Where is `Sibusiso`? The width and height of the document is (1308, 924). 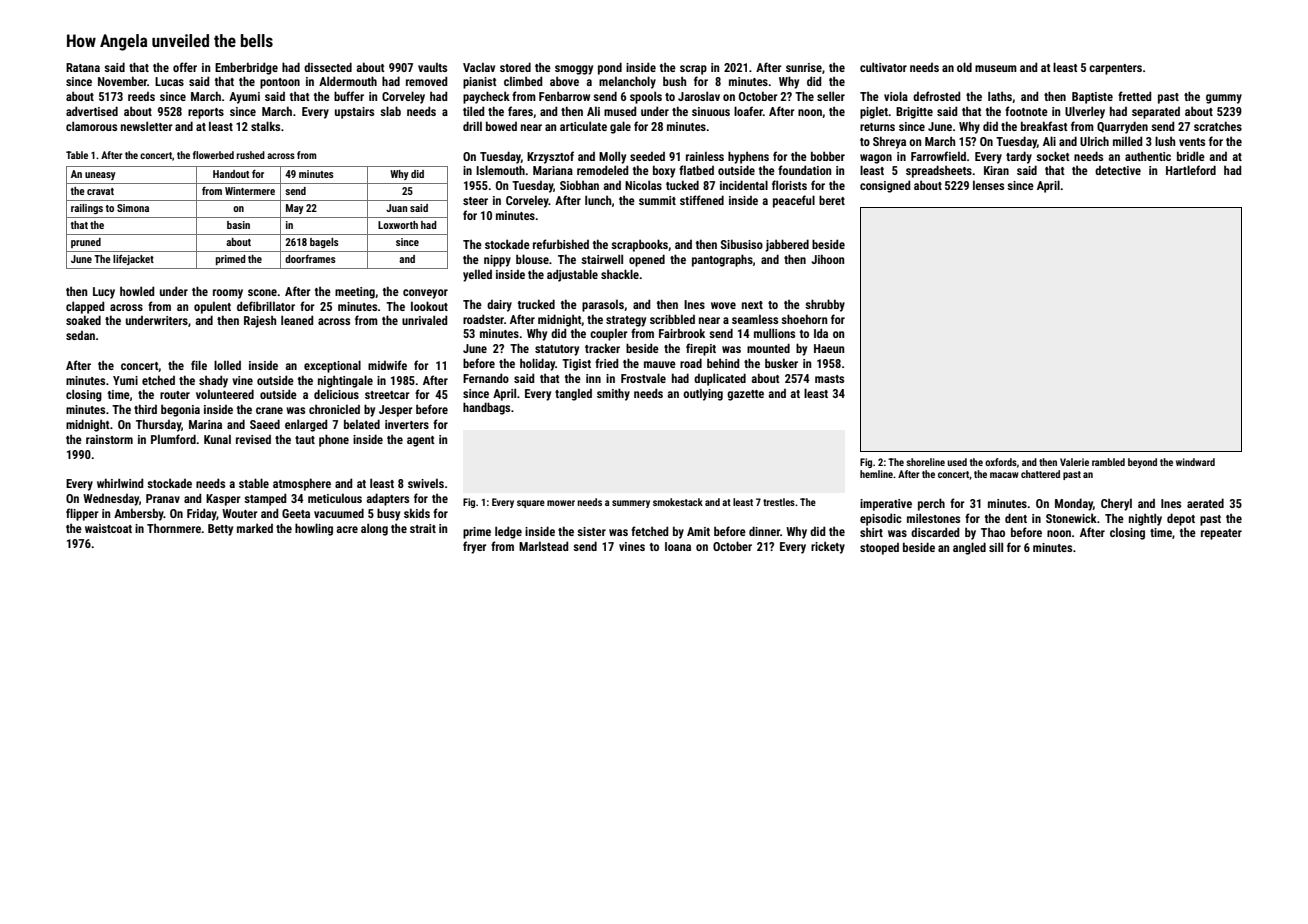
Sibusiso is located at coordinates (742, 244).
